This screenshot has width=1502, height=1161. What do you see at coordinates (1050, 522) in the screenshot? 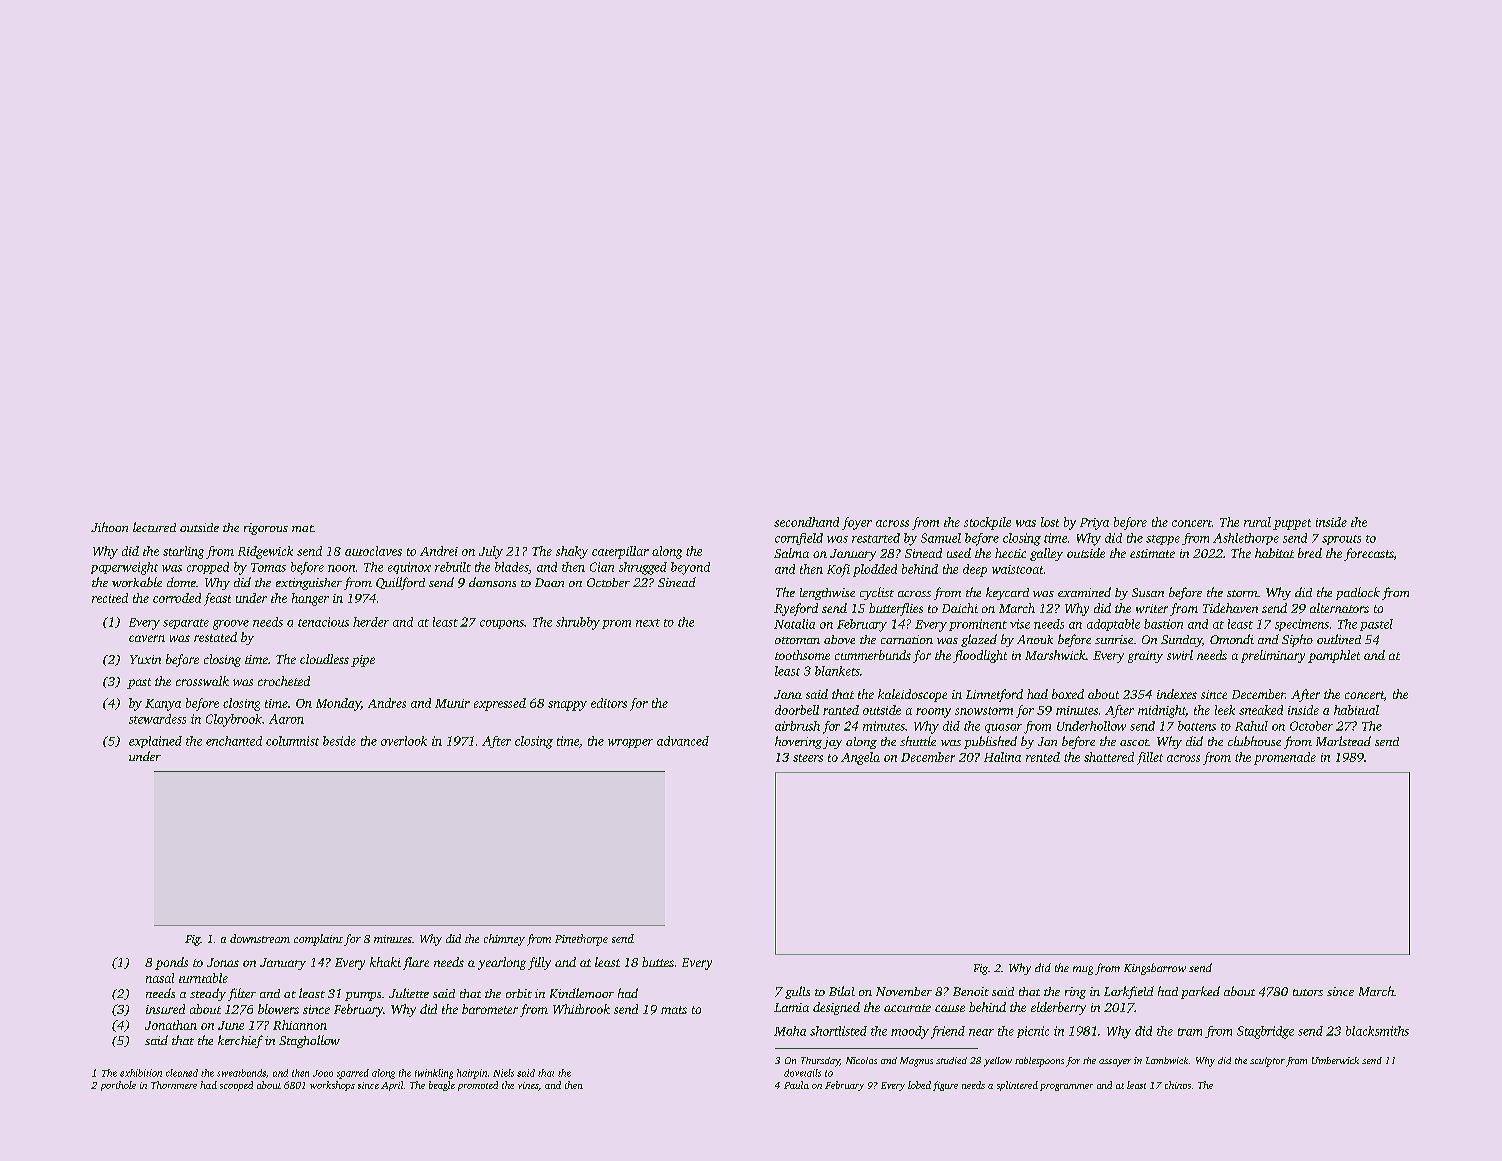
I see `lost` at bounding box center [1050, 522].
